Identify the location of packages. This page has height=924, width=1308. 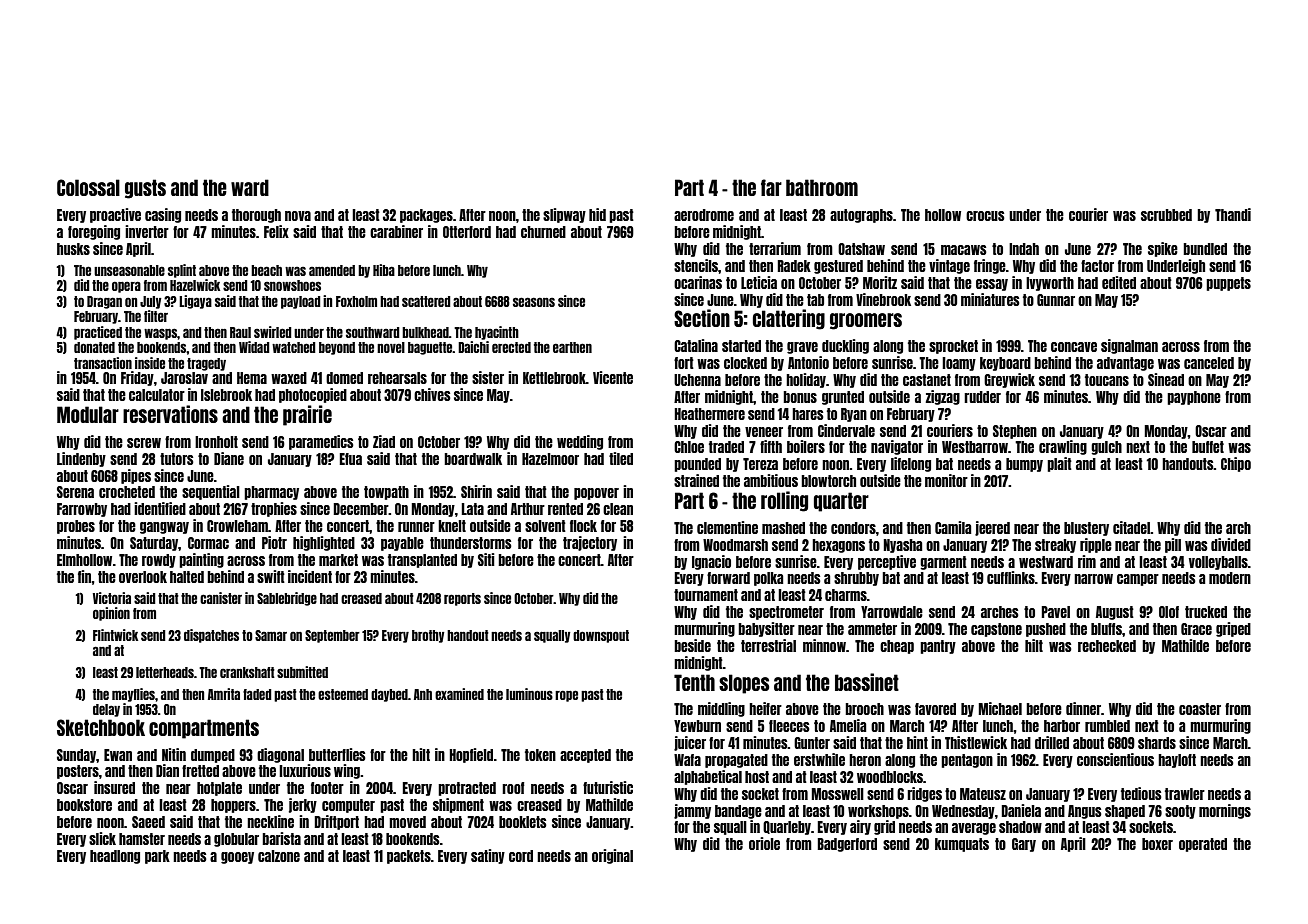
(426, 216).
